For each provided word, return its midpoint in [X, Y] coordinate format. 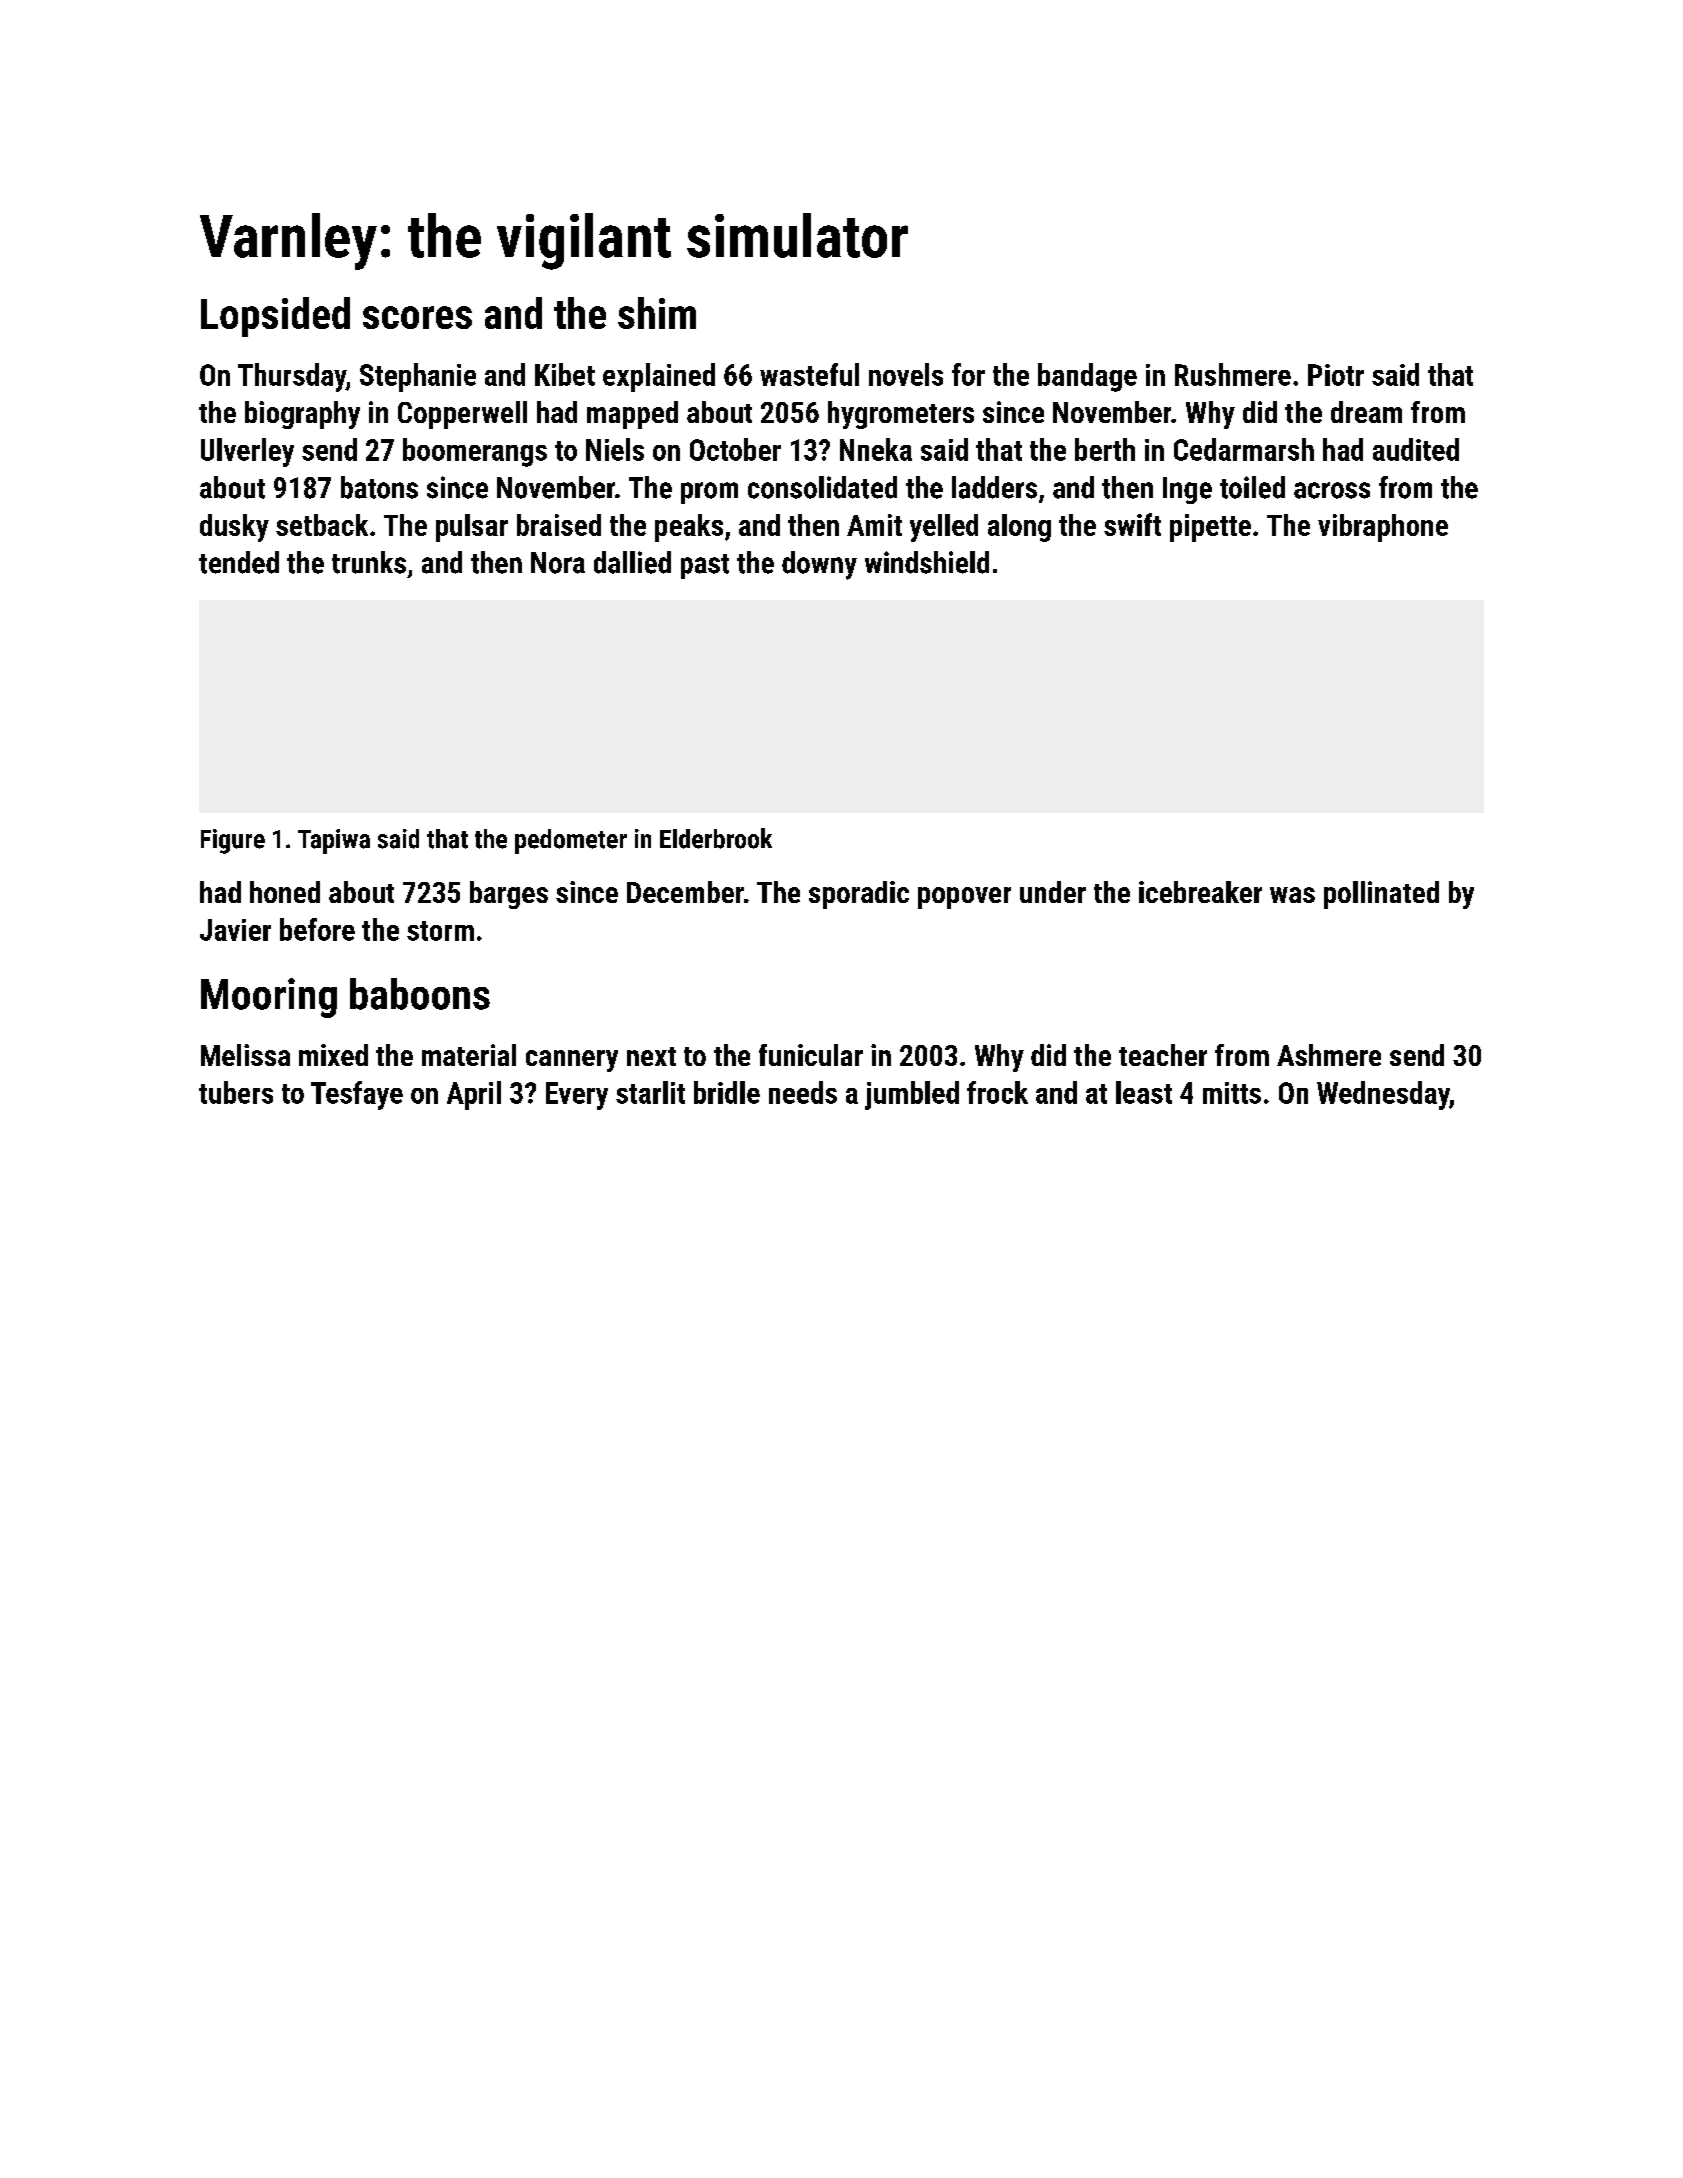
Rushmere [1233, 374]
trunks [369, 562]
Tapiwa [334, 841]
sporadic [859, 895]
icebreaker [1200, 892]
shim [657, 313]
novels [906, 374]
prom [709, 493]
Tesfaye [357, 1095]
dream [1366, 412]
